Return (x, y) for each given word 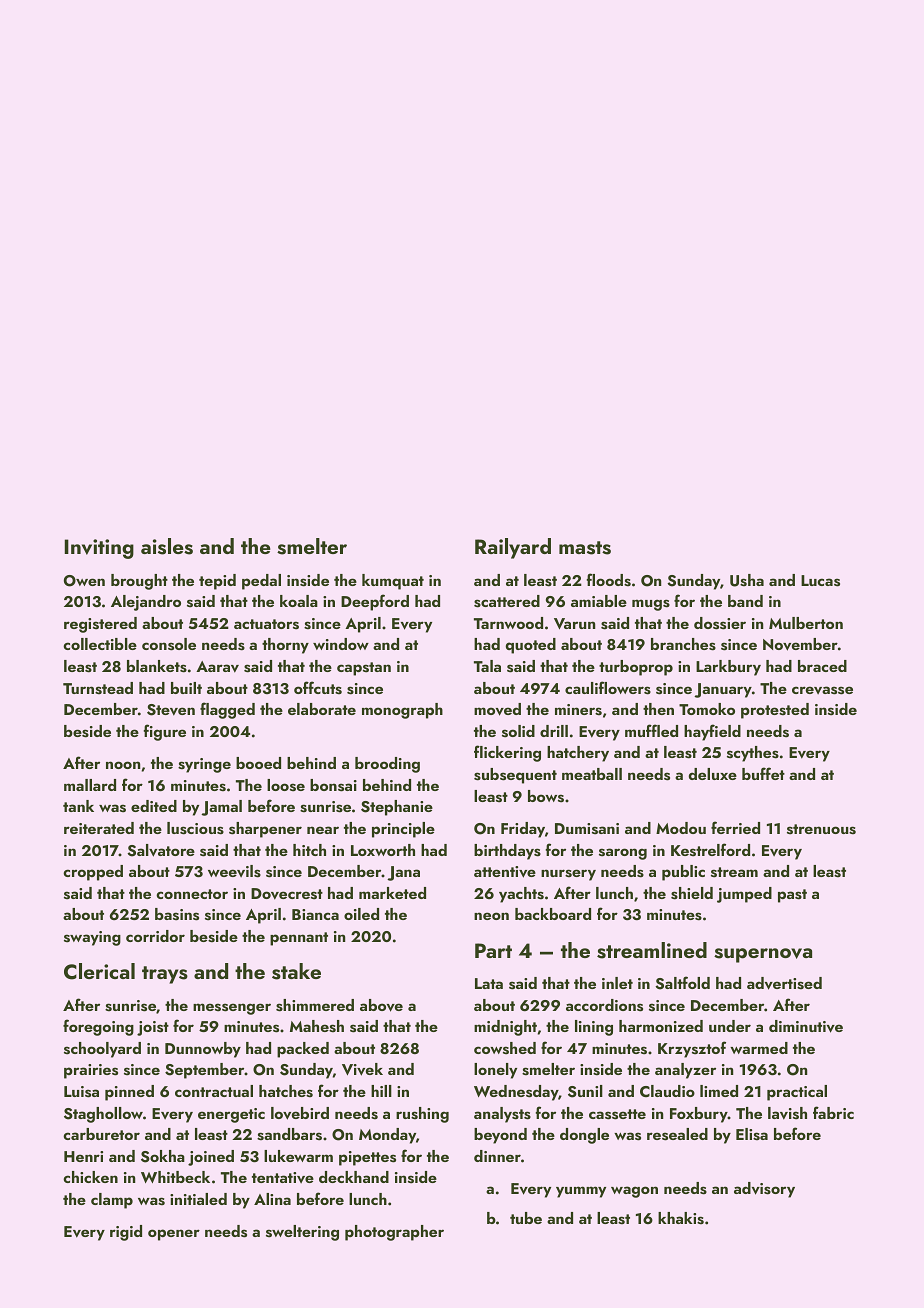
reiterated (99, 828)
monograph (402, 711)
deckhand (354, 1177)
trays (165, 975)
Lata (489, 983)
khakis (681, 1218)
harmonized (661, 1026)
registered (100, 625)
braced (822, 666)
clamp (112, 1201)
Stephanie (397, 808)
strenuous (821, 829)
